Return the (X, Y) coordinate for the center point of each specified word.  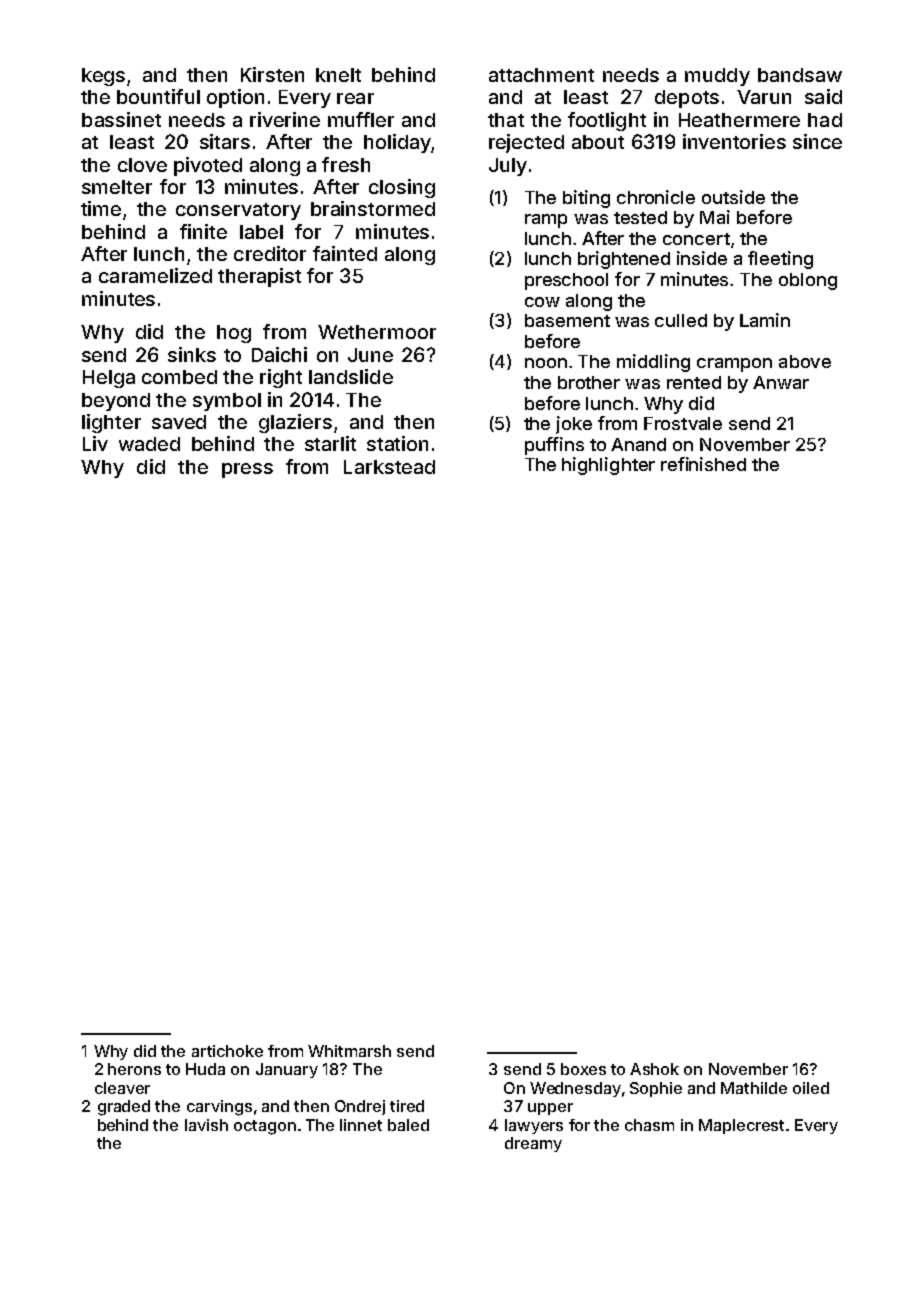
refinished (703, 464)
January (287, 1070)
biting (586, 199)
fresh (346, 164)
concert (696, 239)
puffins (554, 446)
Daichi (279, 354)
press (247, 470)
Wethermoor (377, 332)
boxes (583, 1069)
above (805, 361)
